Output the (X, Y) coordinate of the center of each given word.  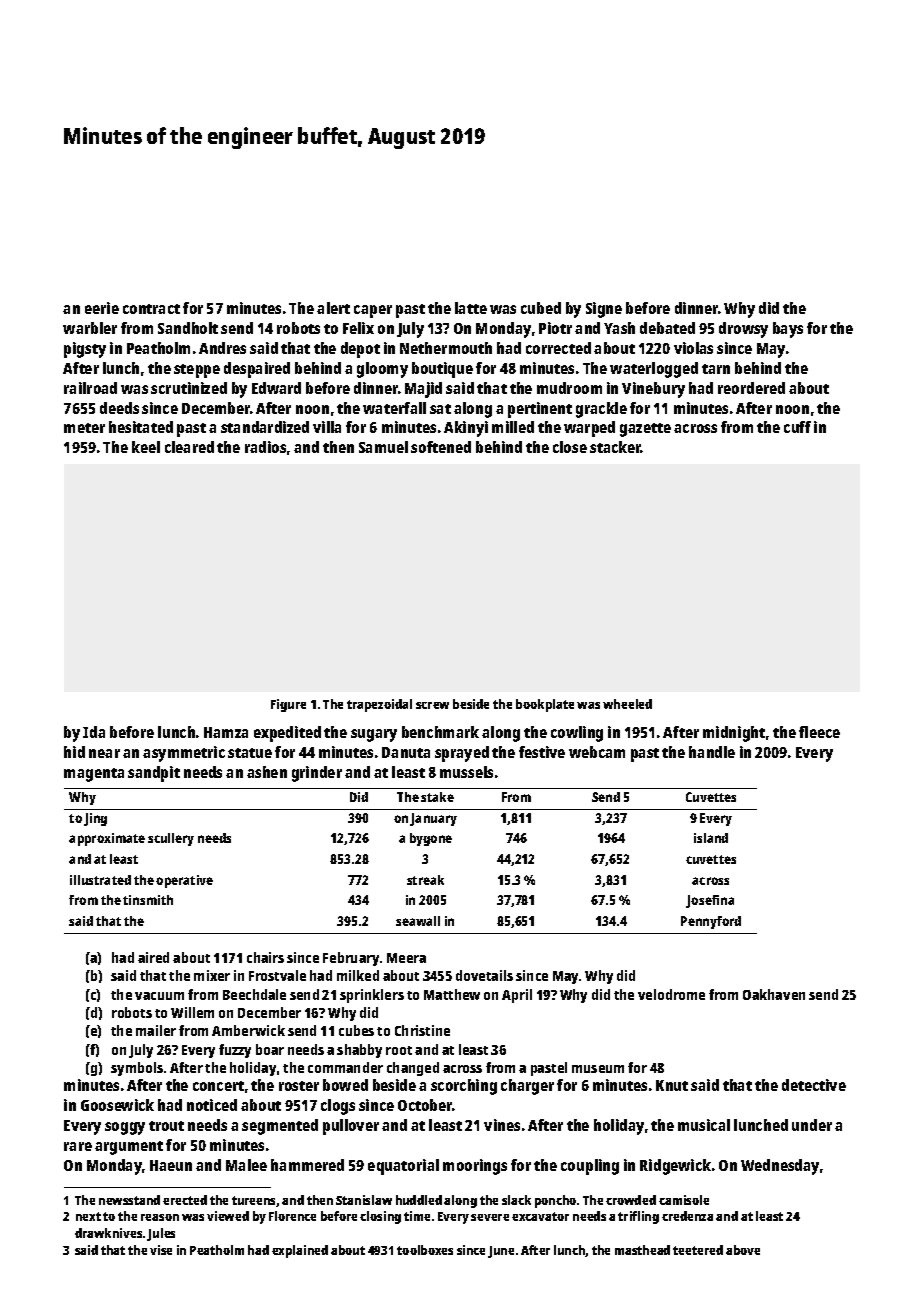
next (88, 1216)
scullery (171, 839)
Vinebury (653, 390)
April (517, 996)
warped (589, 429)
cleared (189, 447)
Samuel (383, 447)
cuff (797, 427)
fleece (819, 732)
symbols (137, 1069)
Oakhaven (774, 994)
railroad (90, 388)
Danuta (406, 752)
